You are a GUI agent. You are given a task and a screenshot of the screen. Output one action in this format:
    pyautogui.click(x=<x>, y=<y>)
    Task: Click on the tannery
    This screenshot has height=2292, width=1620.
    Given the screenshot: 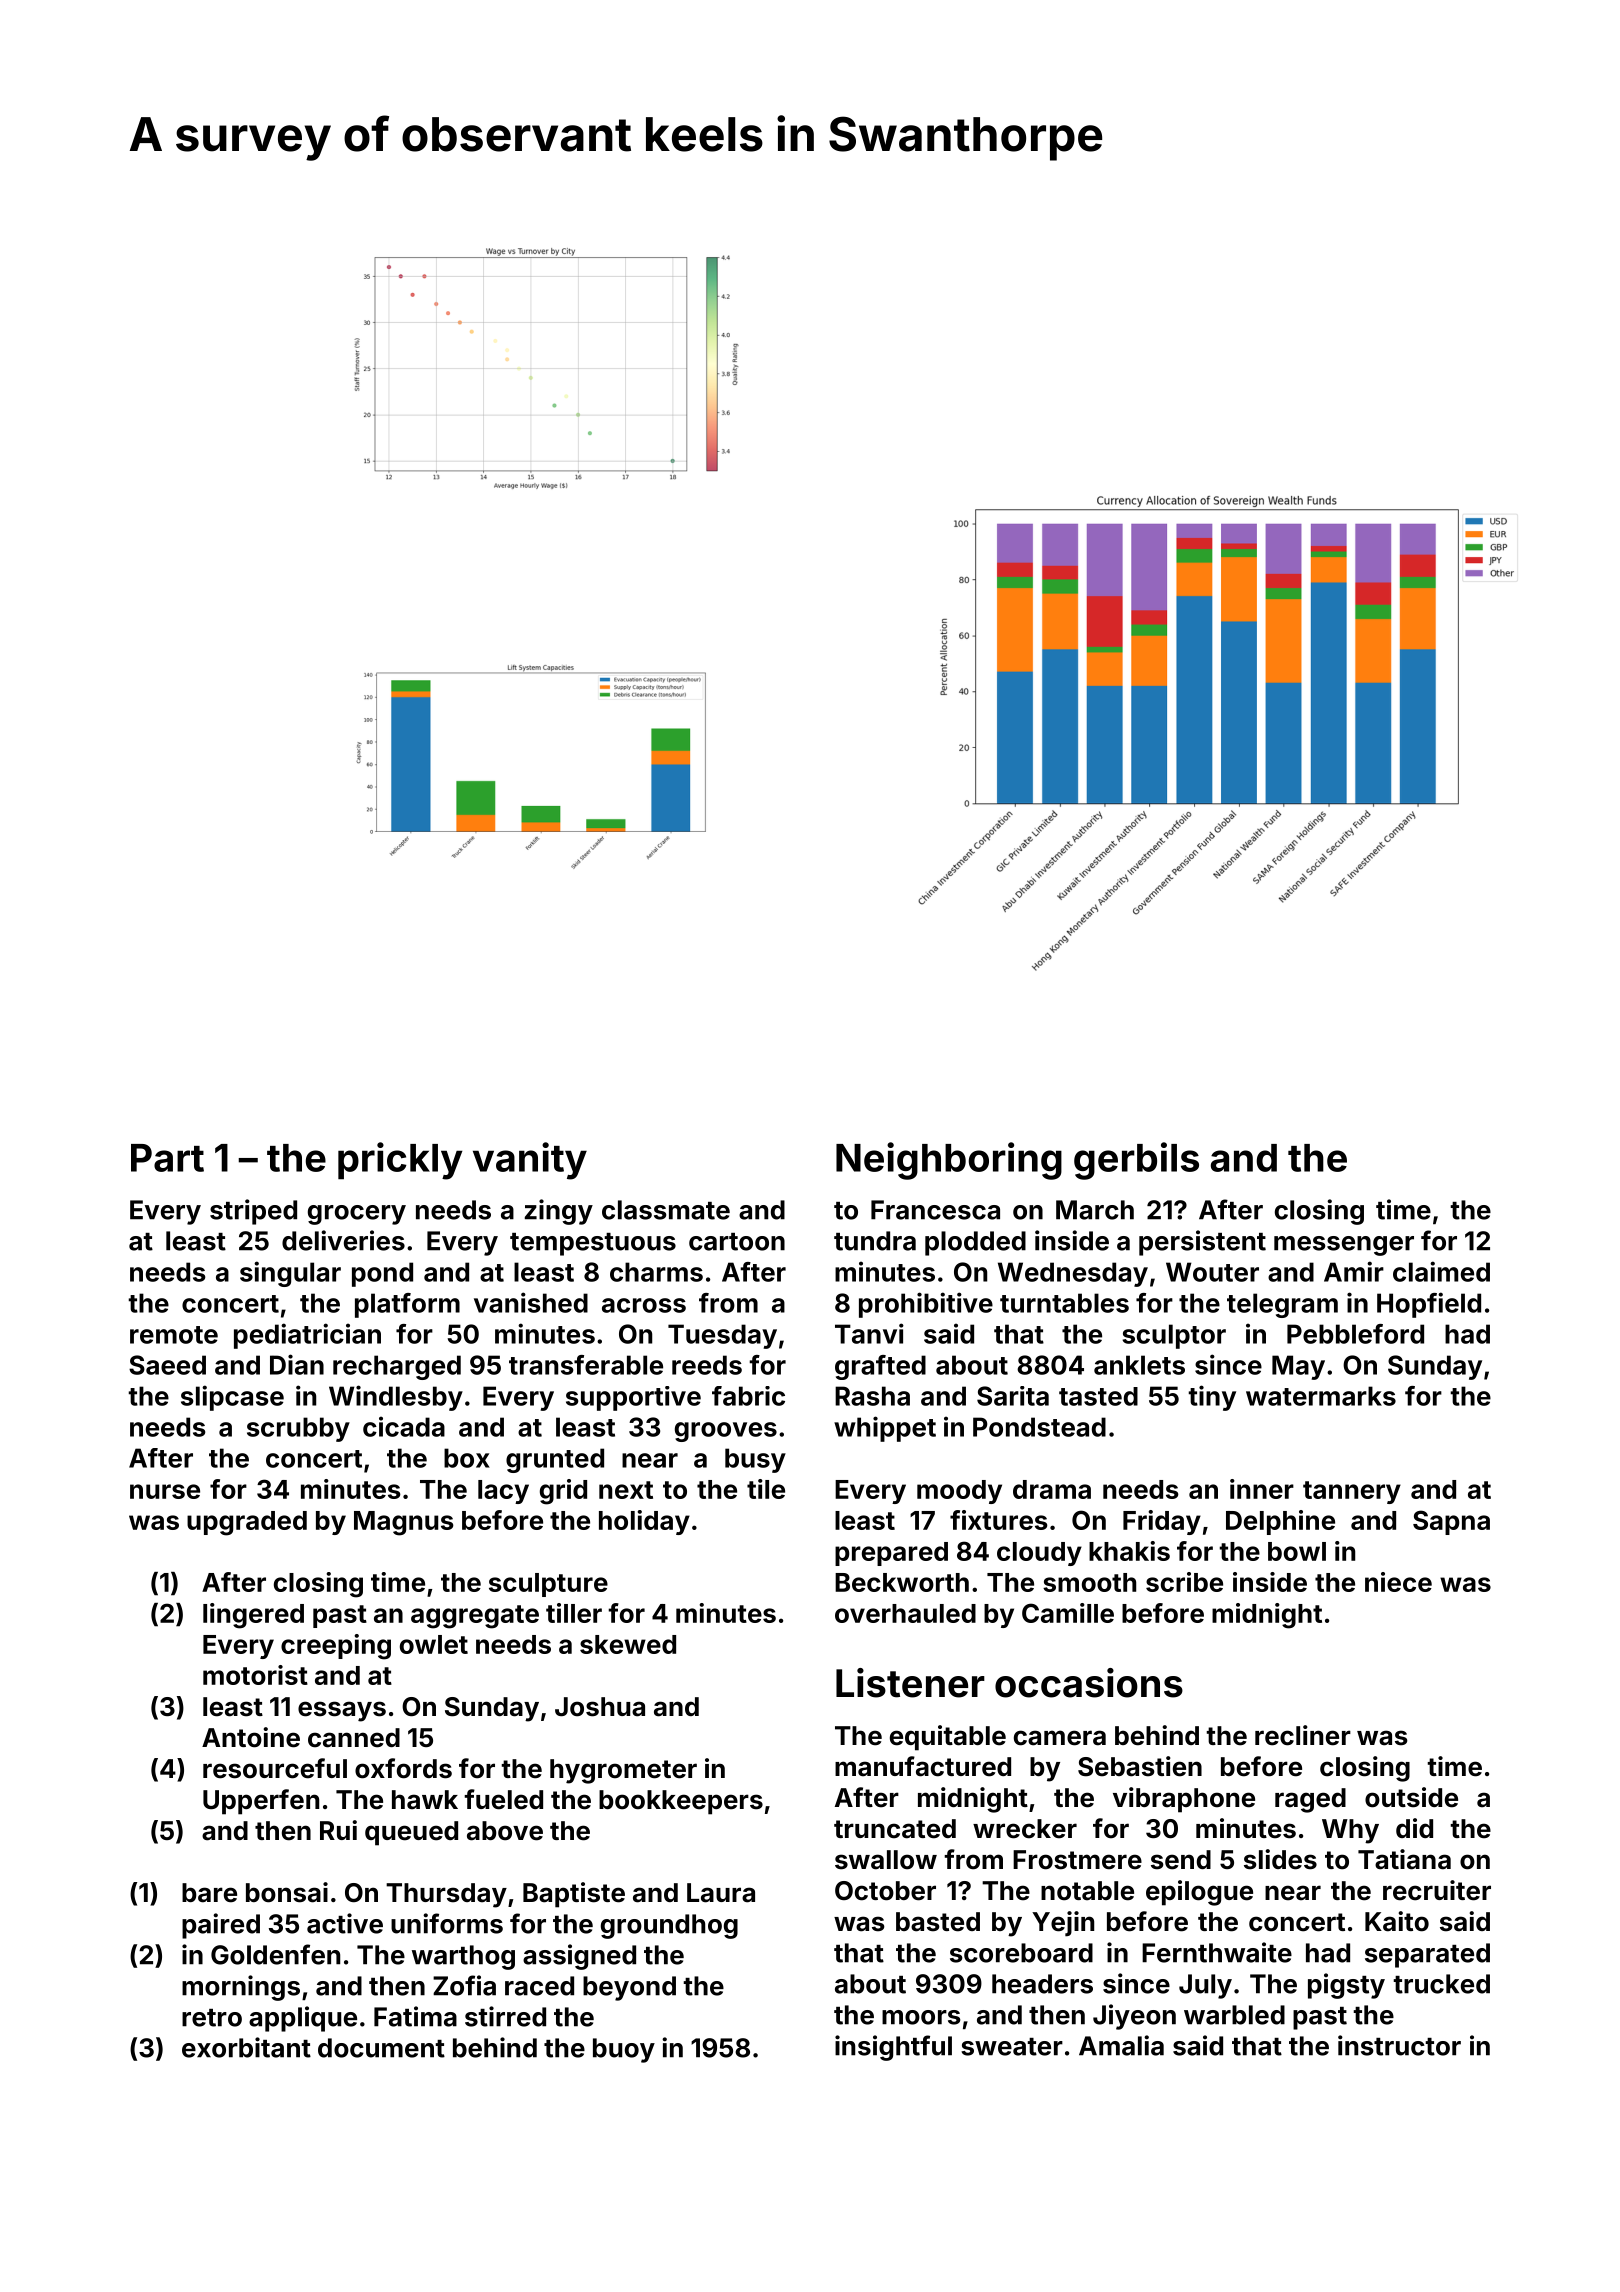 What is the action you would take?
    pyautogui.click(x=1352, y=1492)
